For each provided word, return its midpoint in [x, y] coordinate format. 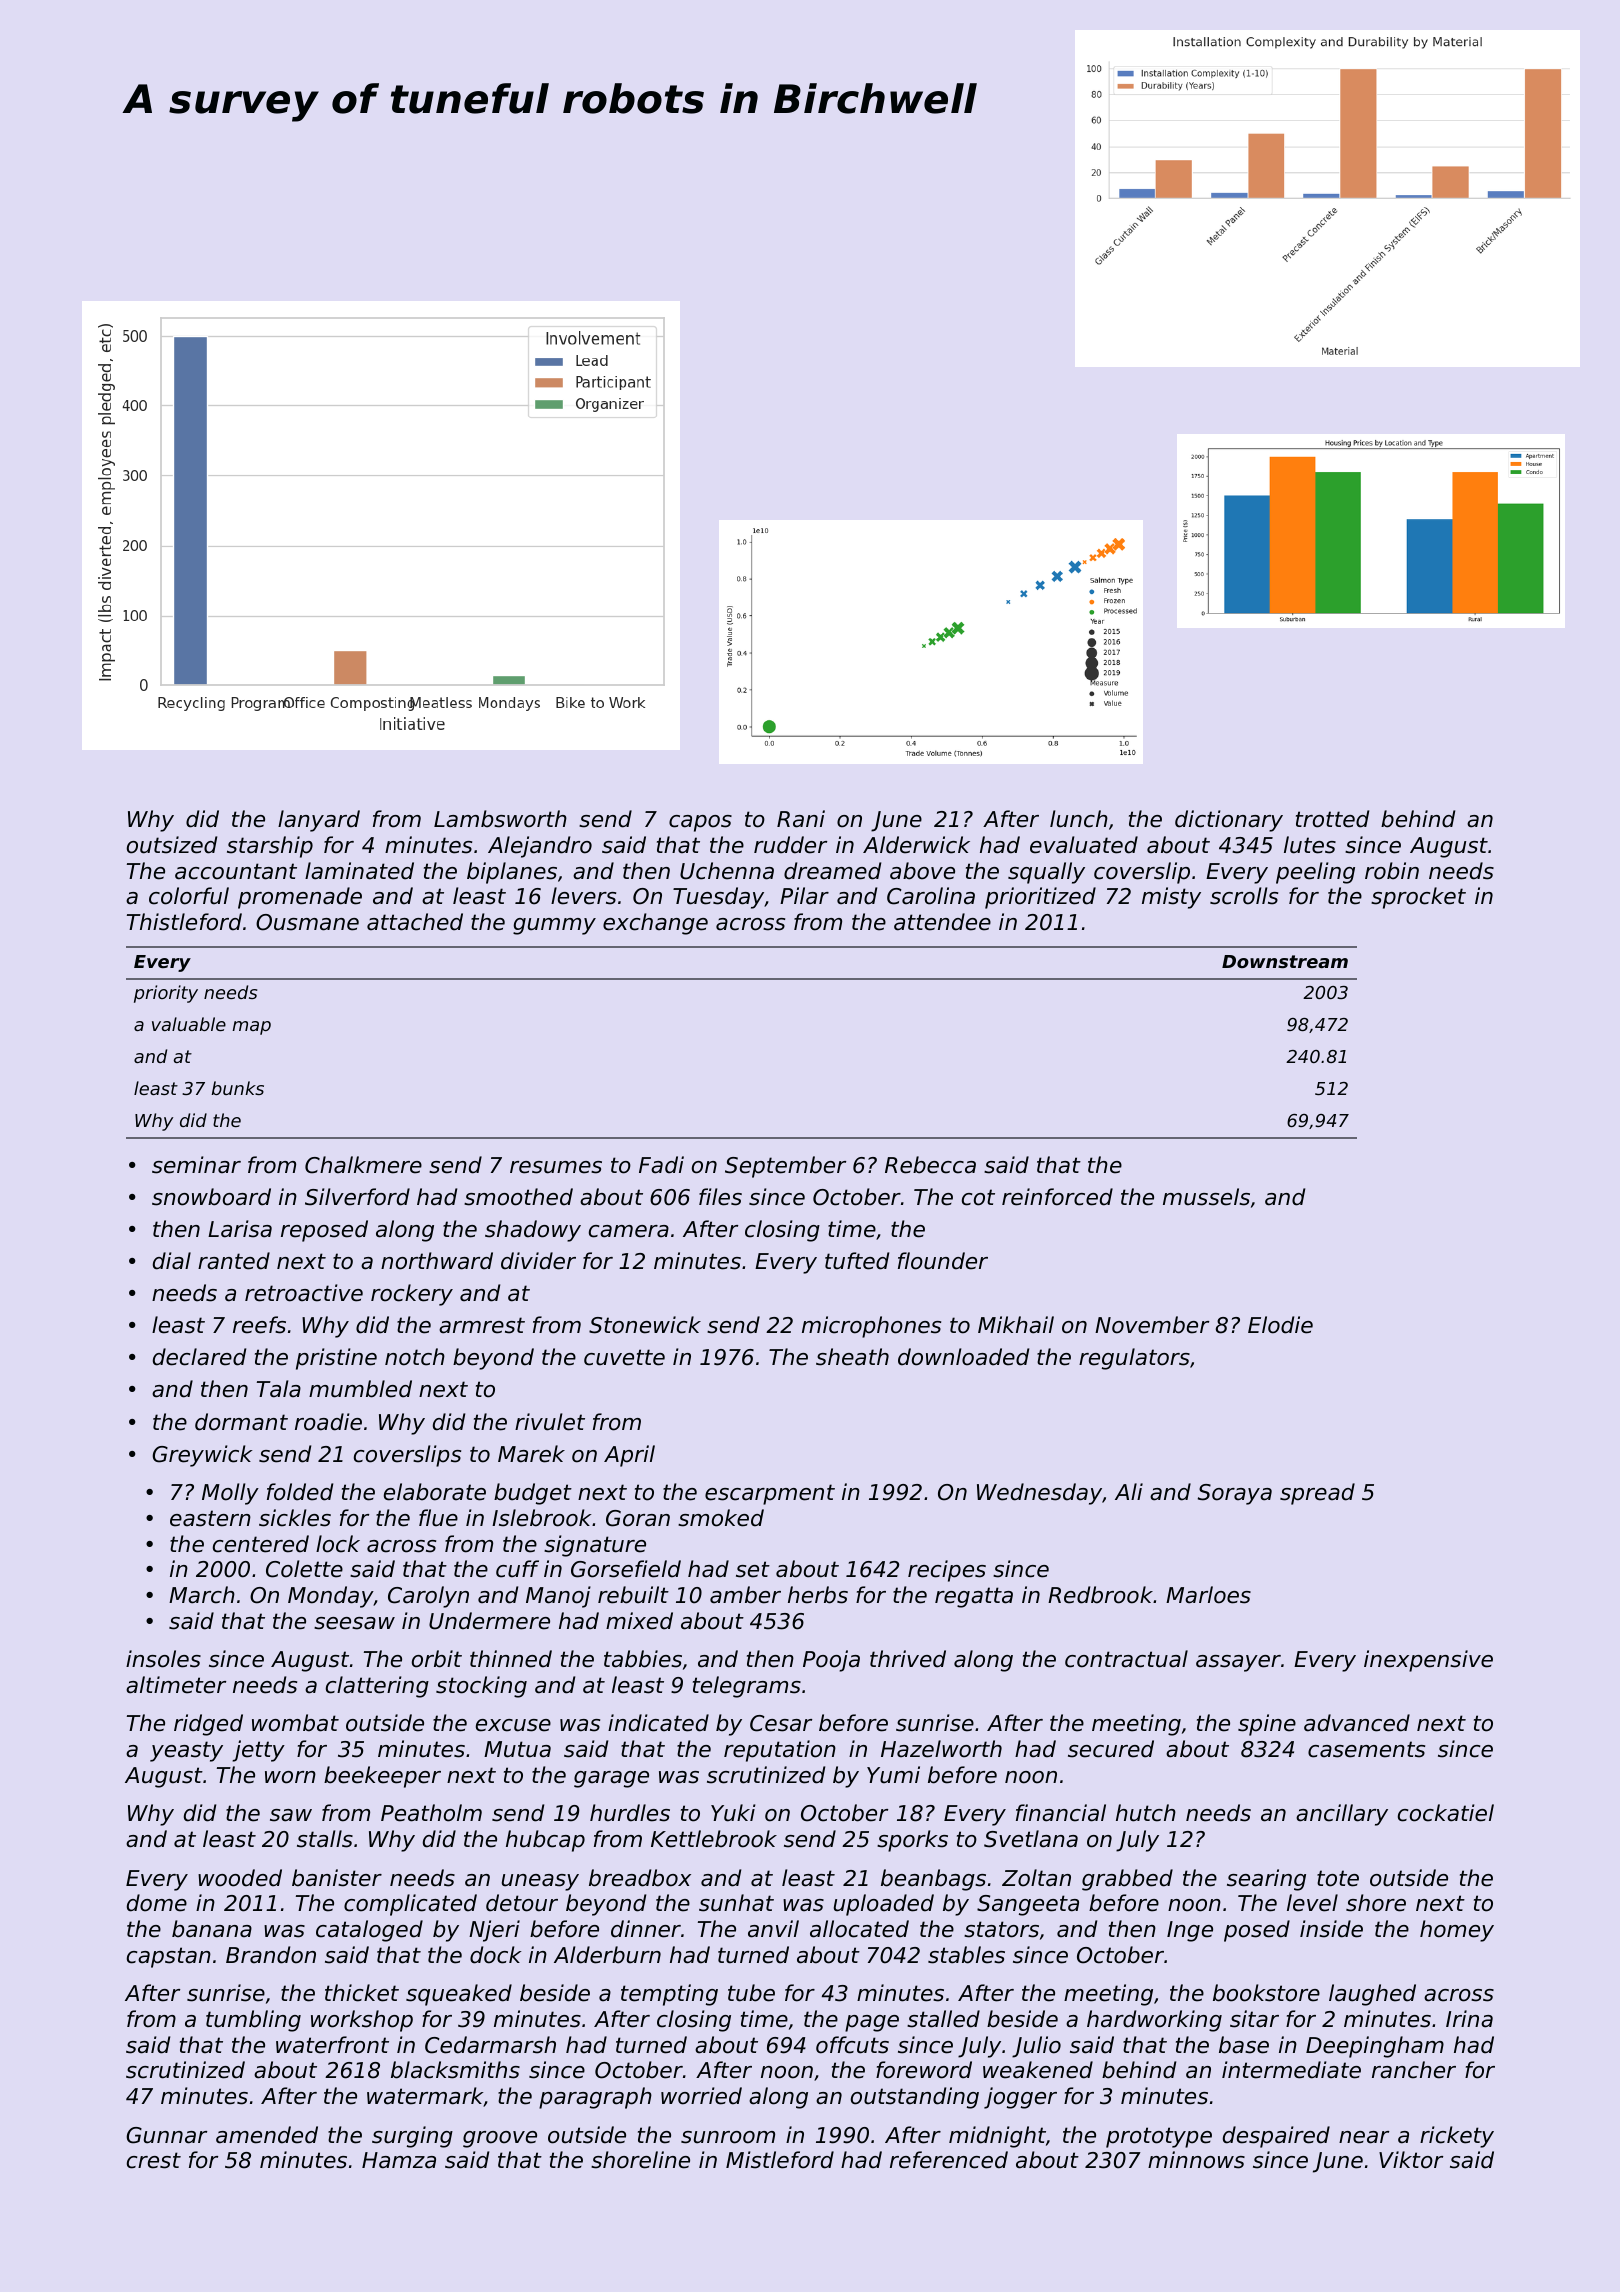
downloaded [963, 1357]
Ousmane [307, 922]
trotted [1332, 819]
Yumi [893, 1775]
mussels [1206, 1197]
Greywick [202, 1456]
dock [496, 1955]
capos [700, 823]
